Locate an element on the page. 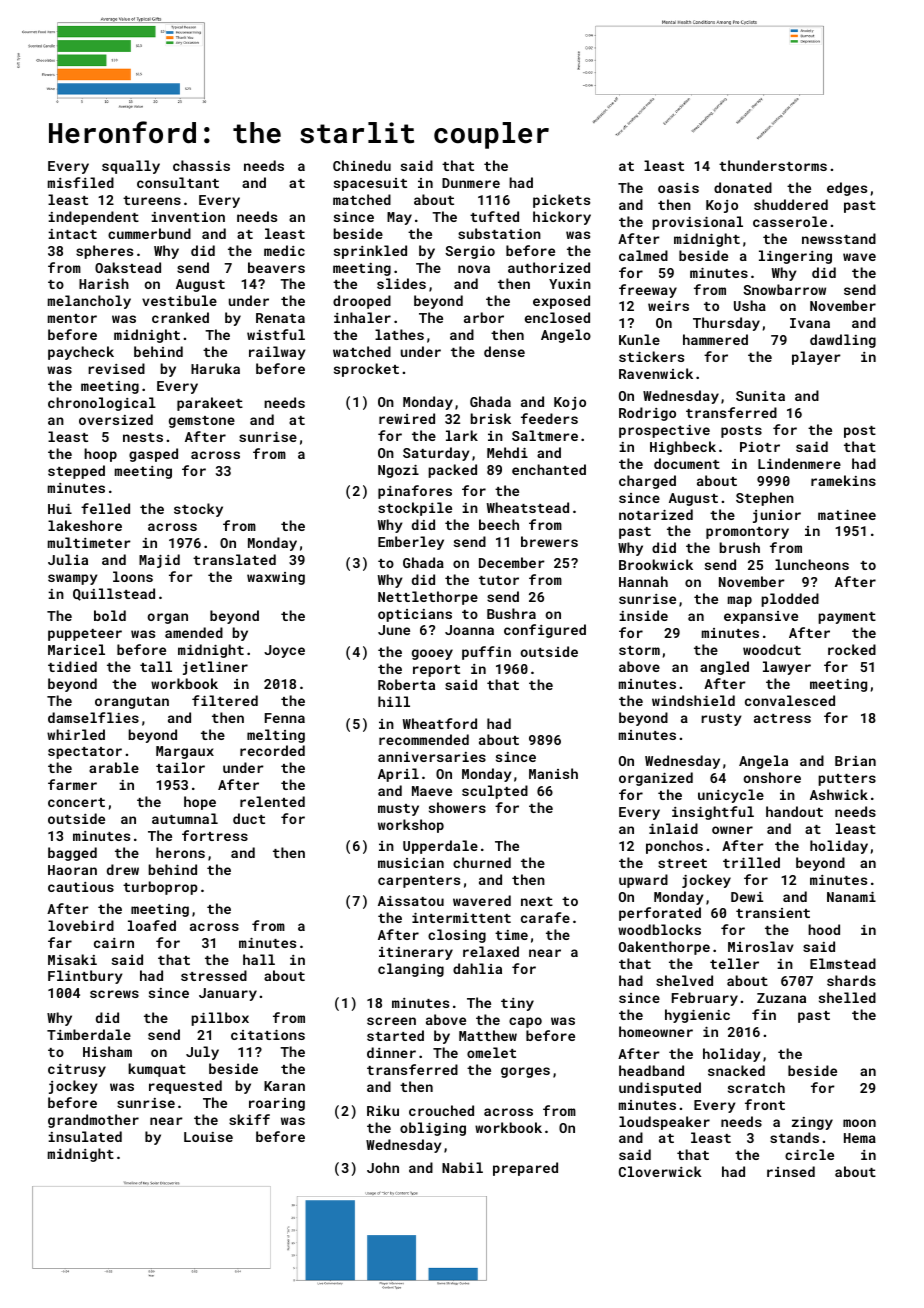 The height and width of the image is (1308, 924). Chinedu is located at coordinates (362, 165).
